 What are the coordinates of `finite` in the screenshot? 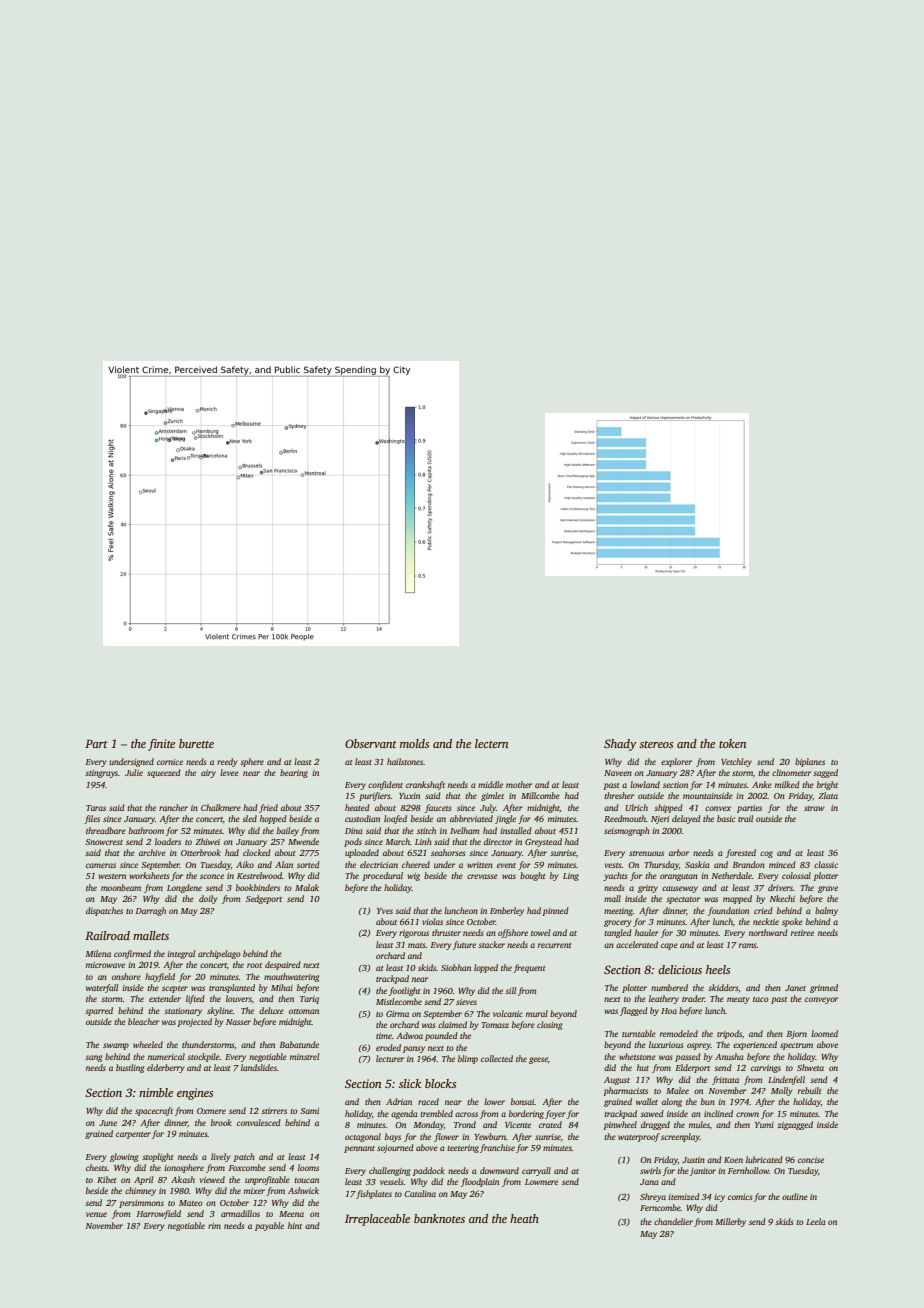 It's located at (161, 745).
